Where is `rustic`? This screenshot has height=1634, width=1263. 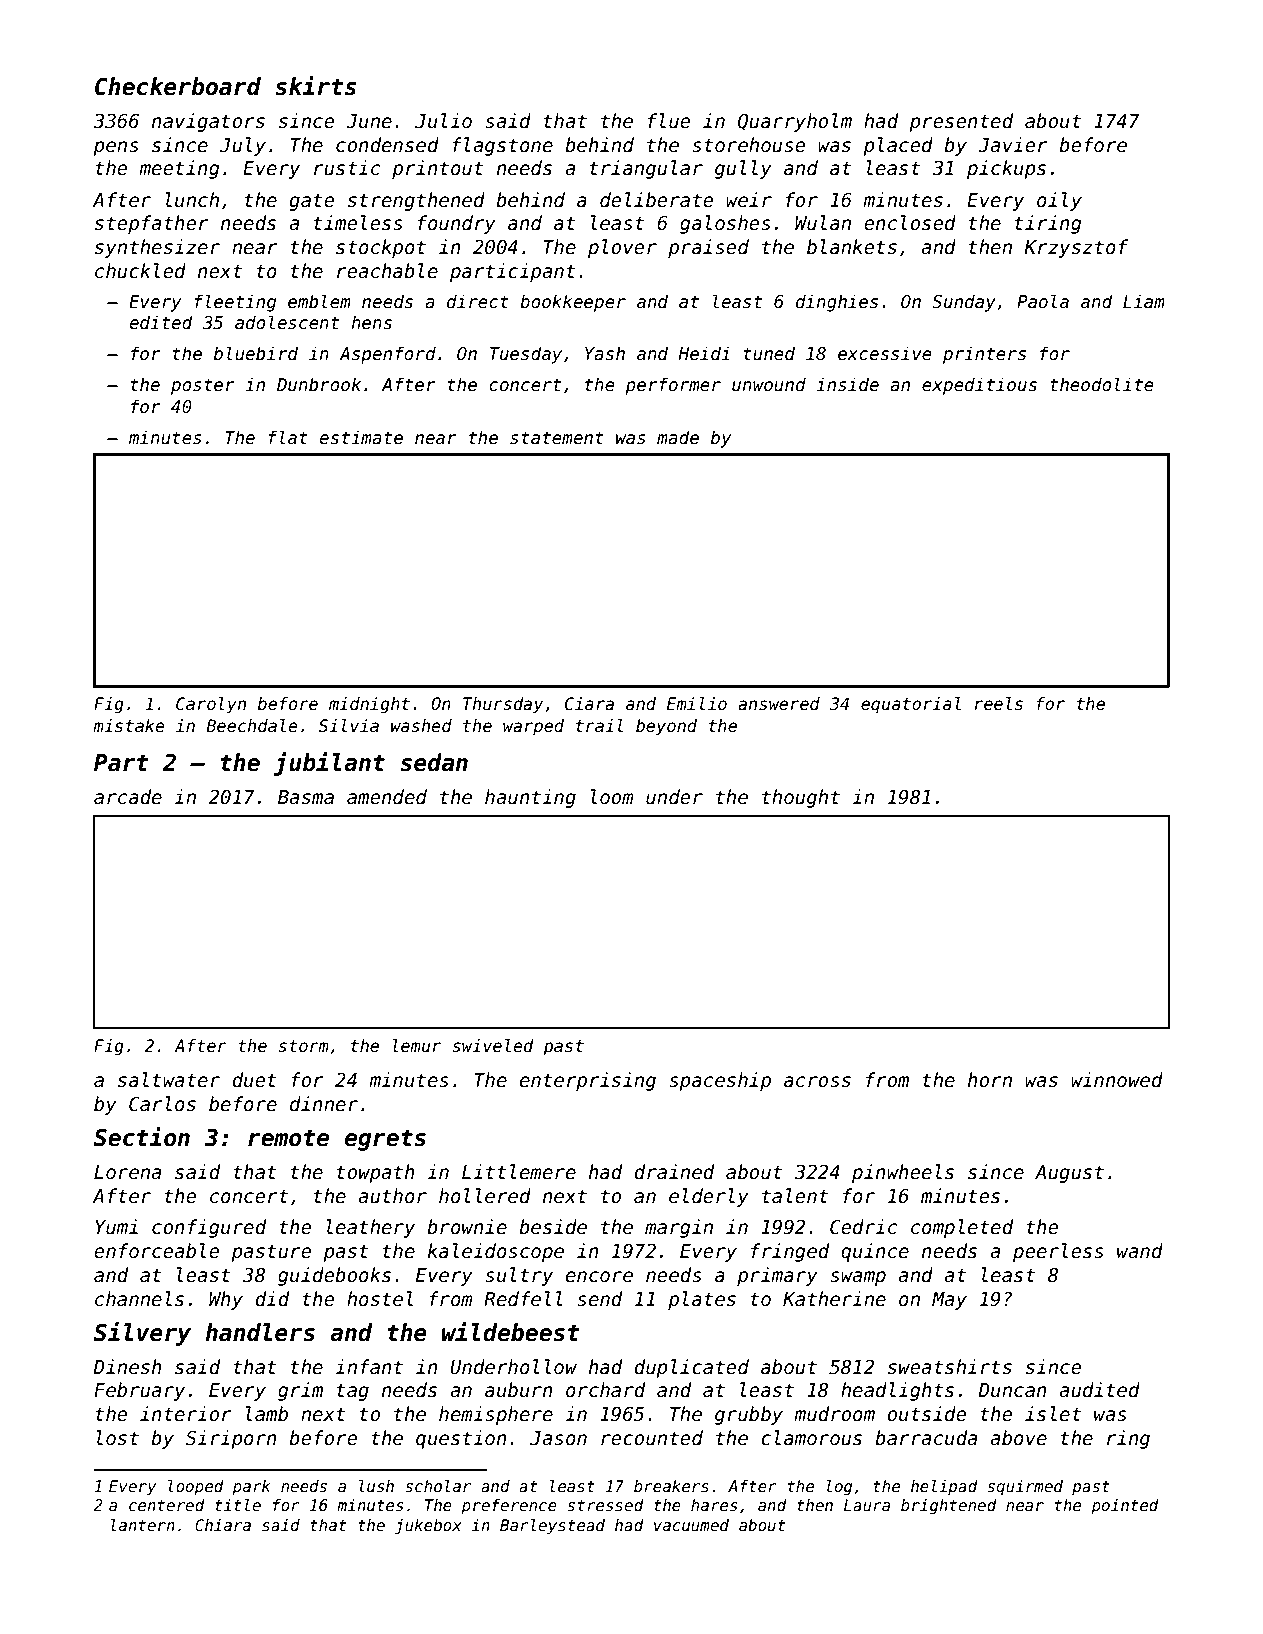
rustic is located at coordinates (347, 168).
